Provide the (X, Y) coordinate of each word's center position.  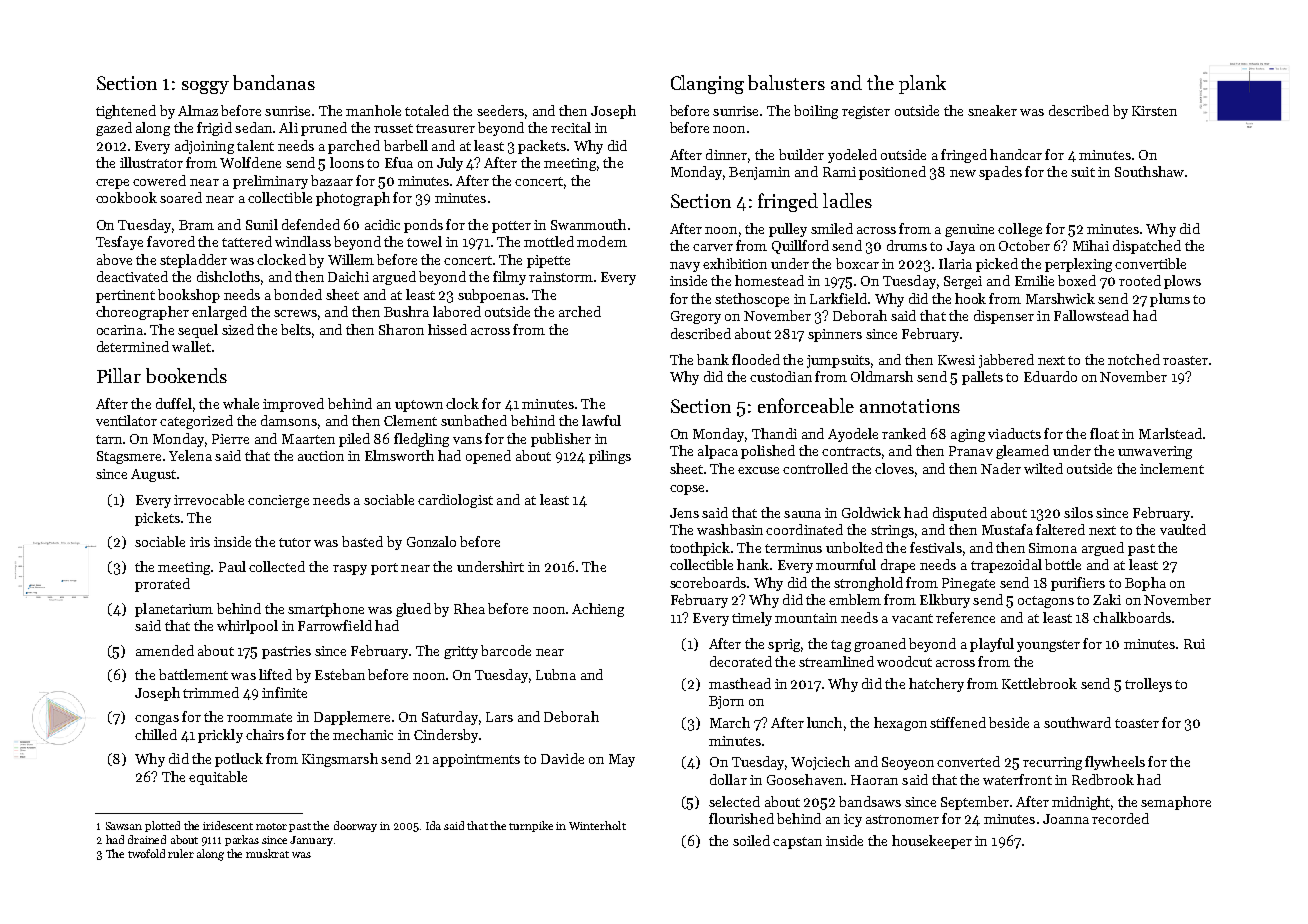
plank (922, 84)
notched (1134, 359)
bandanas (274, 82)
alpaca (718, 452)
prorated (162, 585)
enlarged (219, 313)
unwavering (1155, 452)
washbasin (730, 529)
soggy (205, 87)
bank (713, 359)
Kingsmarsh (340, 760)
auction (321, 456)
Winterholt (597, 825)
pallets (982, 378)
